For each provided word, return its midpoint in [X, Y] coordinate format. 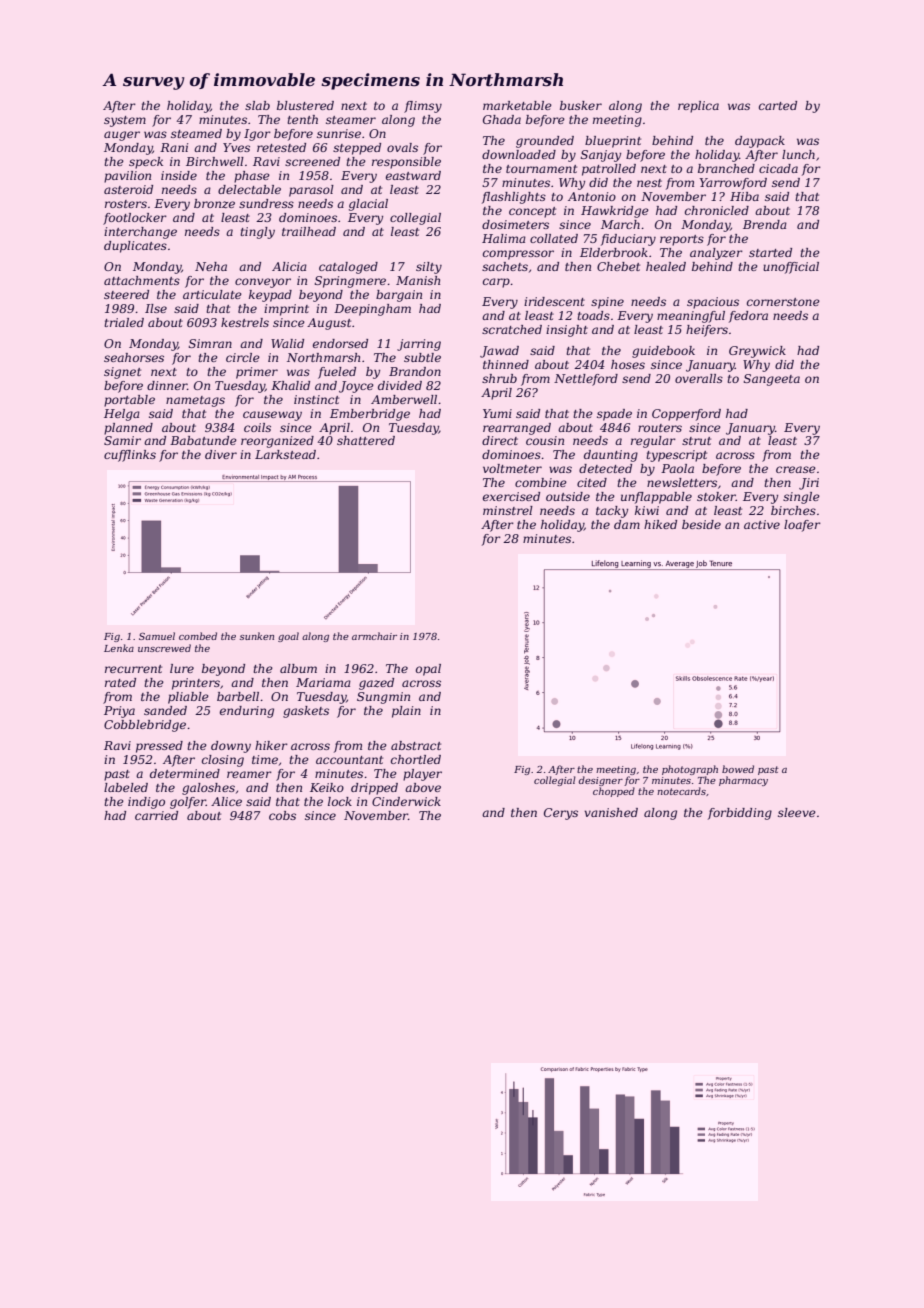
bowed [738, 769]
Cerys [561, 814]
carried [156, 815]
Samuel [157, 636]
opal [428, 670]
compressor [518, 255]
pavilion [127, 177]
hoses [628, 364]
